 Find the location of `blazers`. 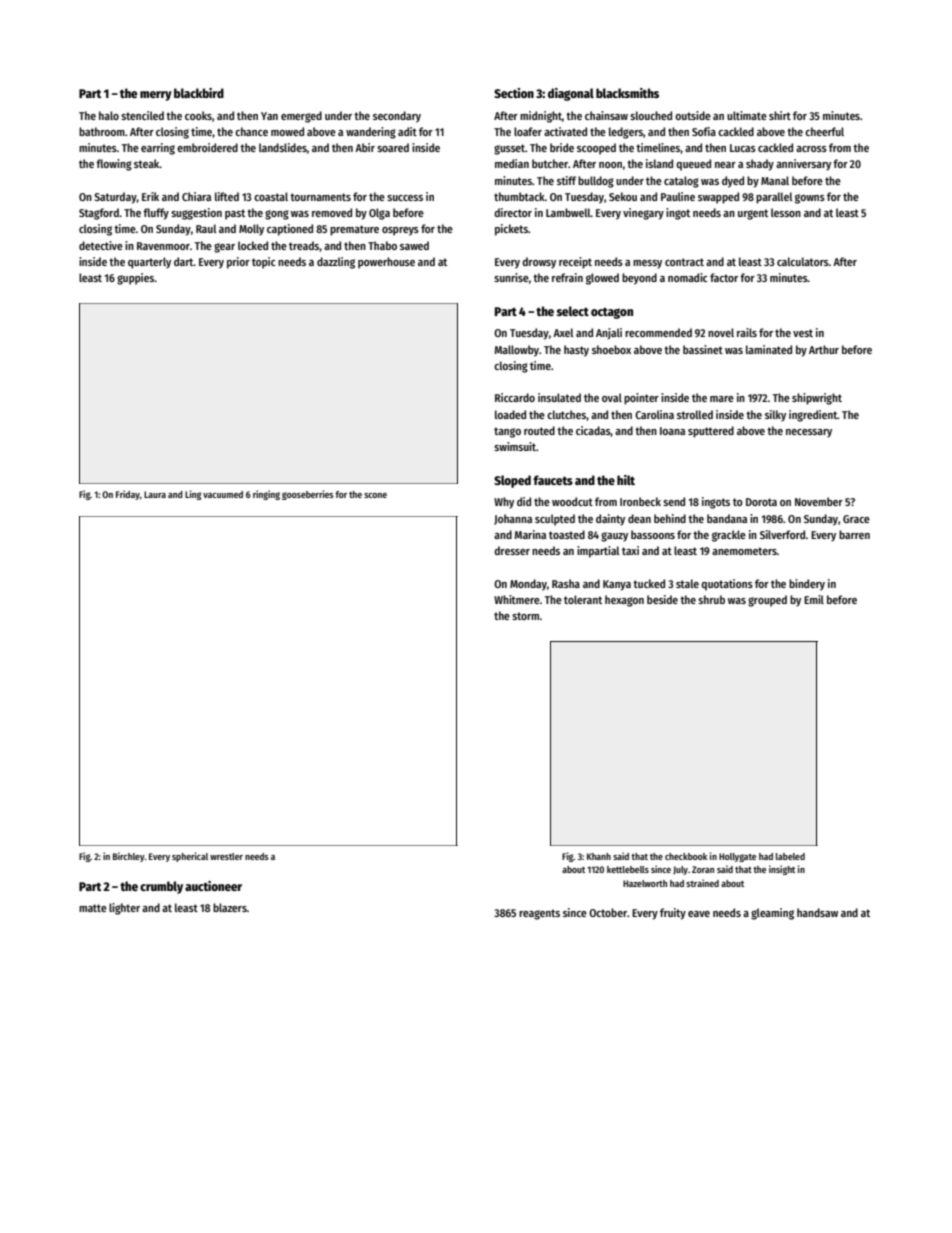

blazers is located at coordinates (230, 907).
